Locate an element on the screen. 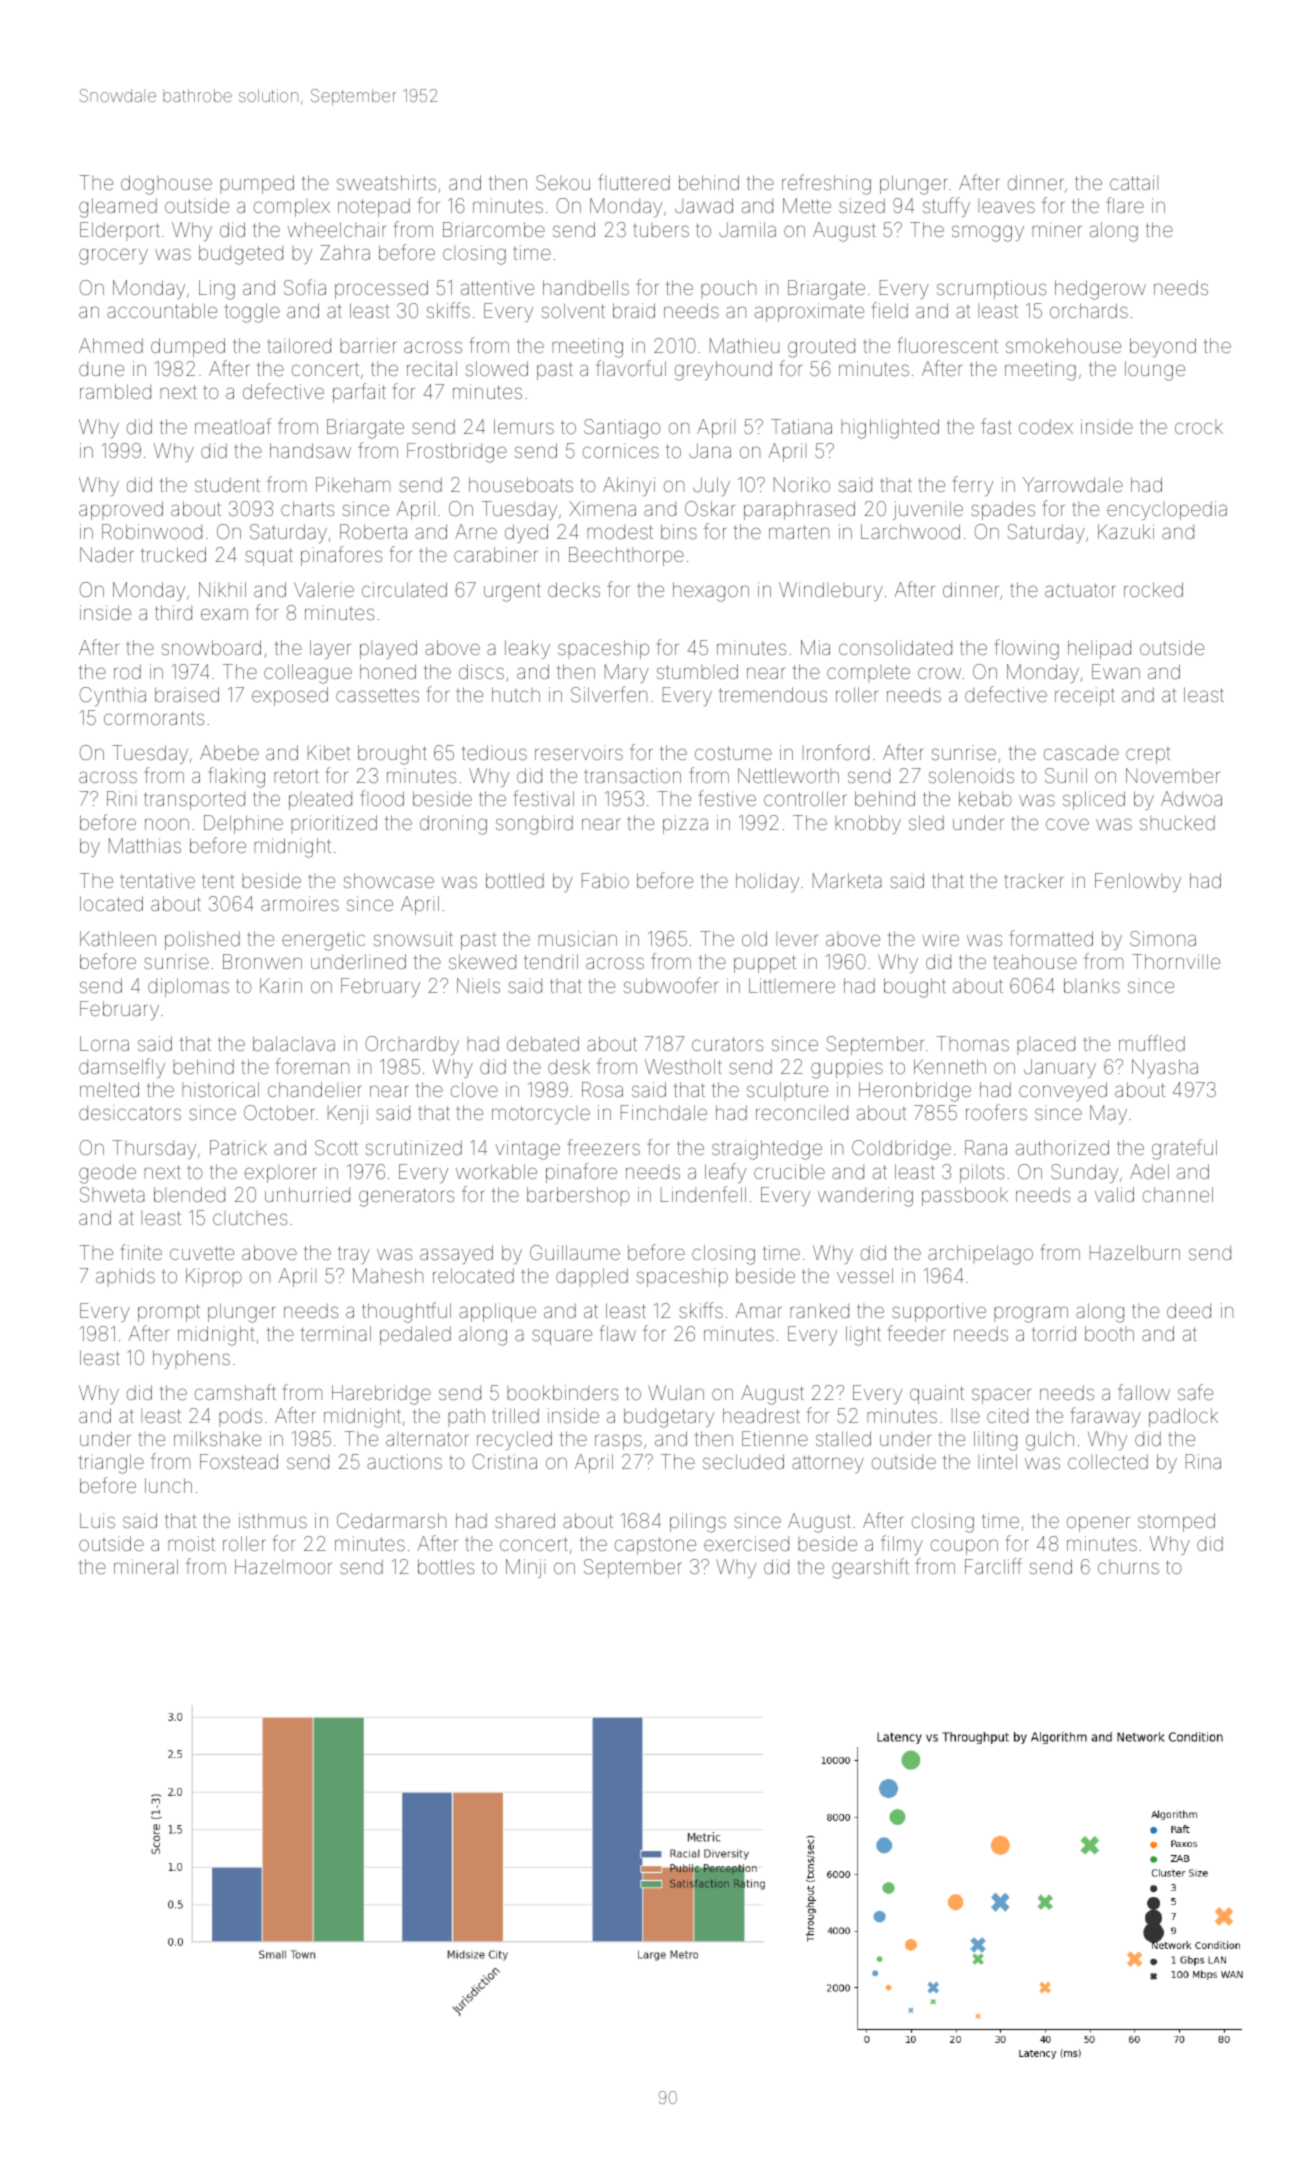 The width and height of the screenshot is (1315, 2165). exercised is located at coordinates (746, 1543).
